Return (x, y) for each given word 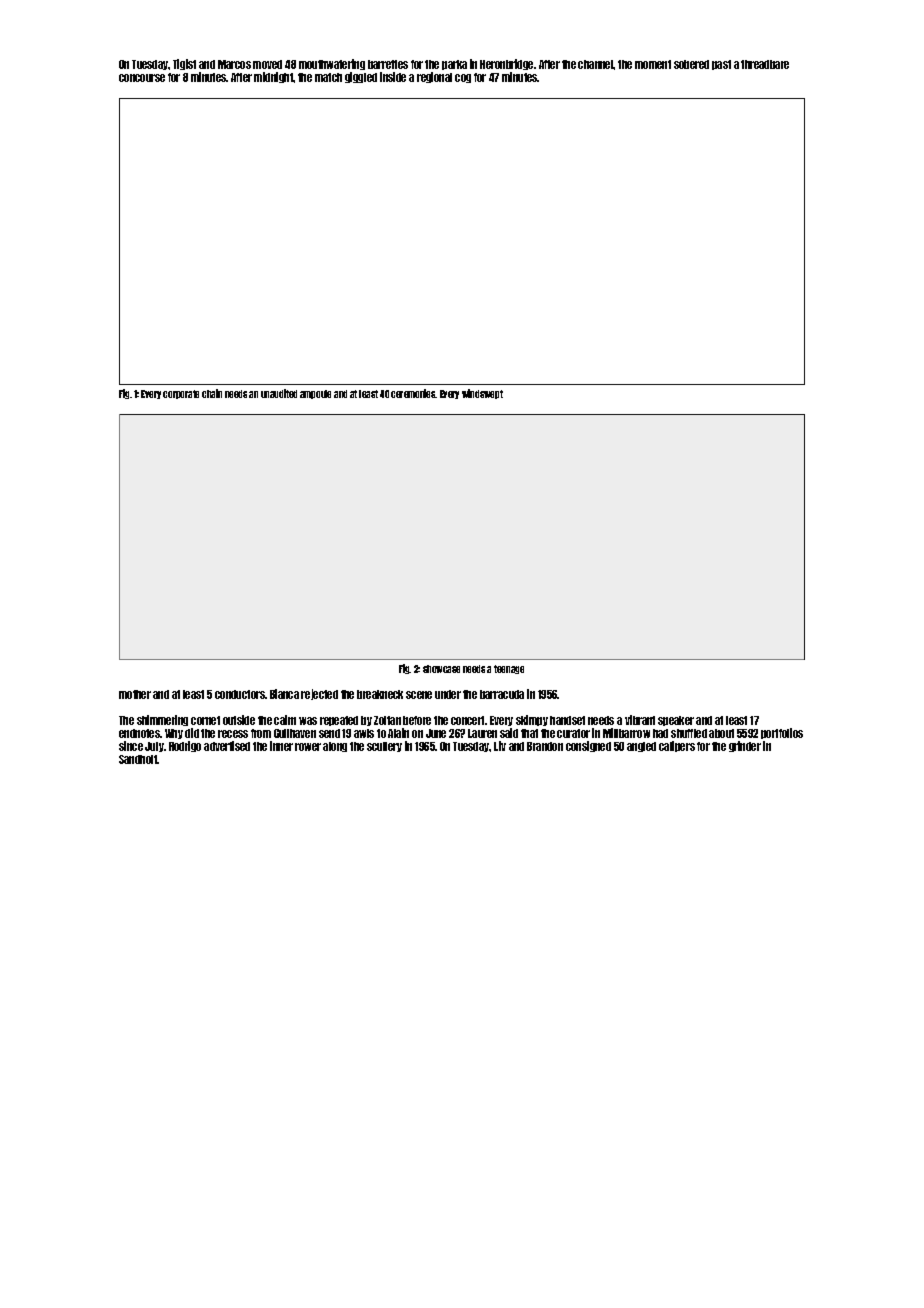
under (448, 694)
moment (653, 64)
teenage (509, 669)
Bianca (284, 694)
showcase (441, 669)
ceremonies (413, 393)
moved (267, 64)
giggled (361, 77)
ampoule (315, 394)
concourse (142, 78)
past (721, 65)
